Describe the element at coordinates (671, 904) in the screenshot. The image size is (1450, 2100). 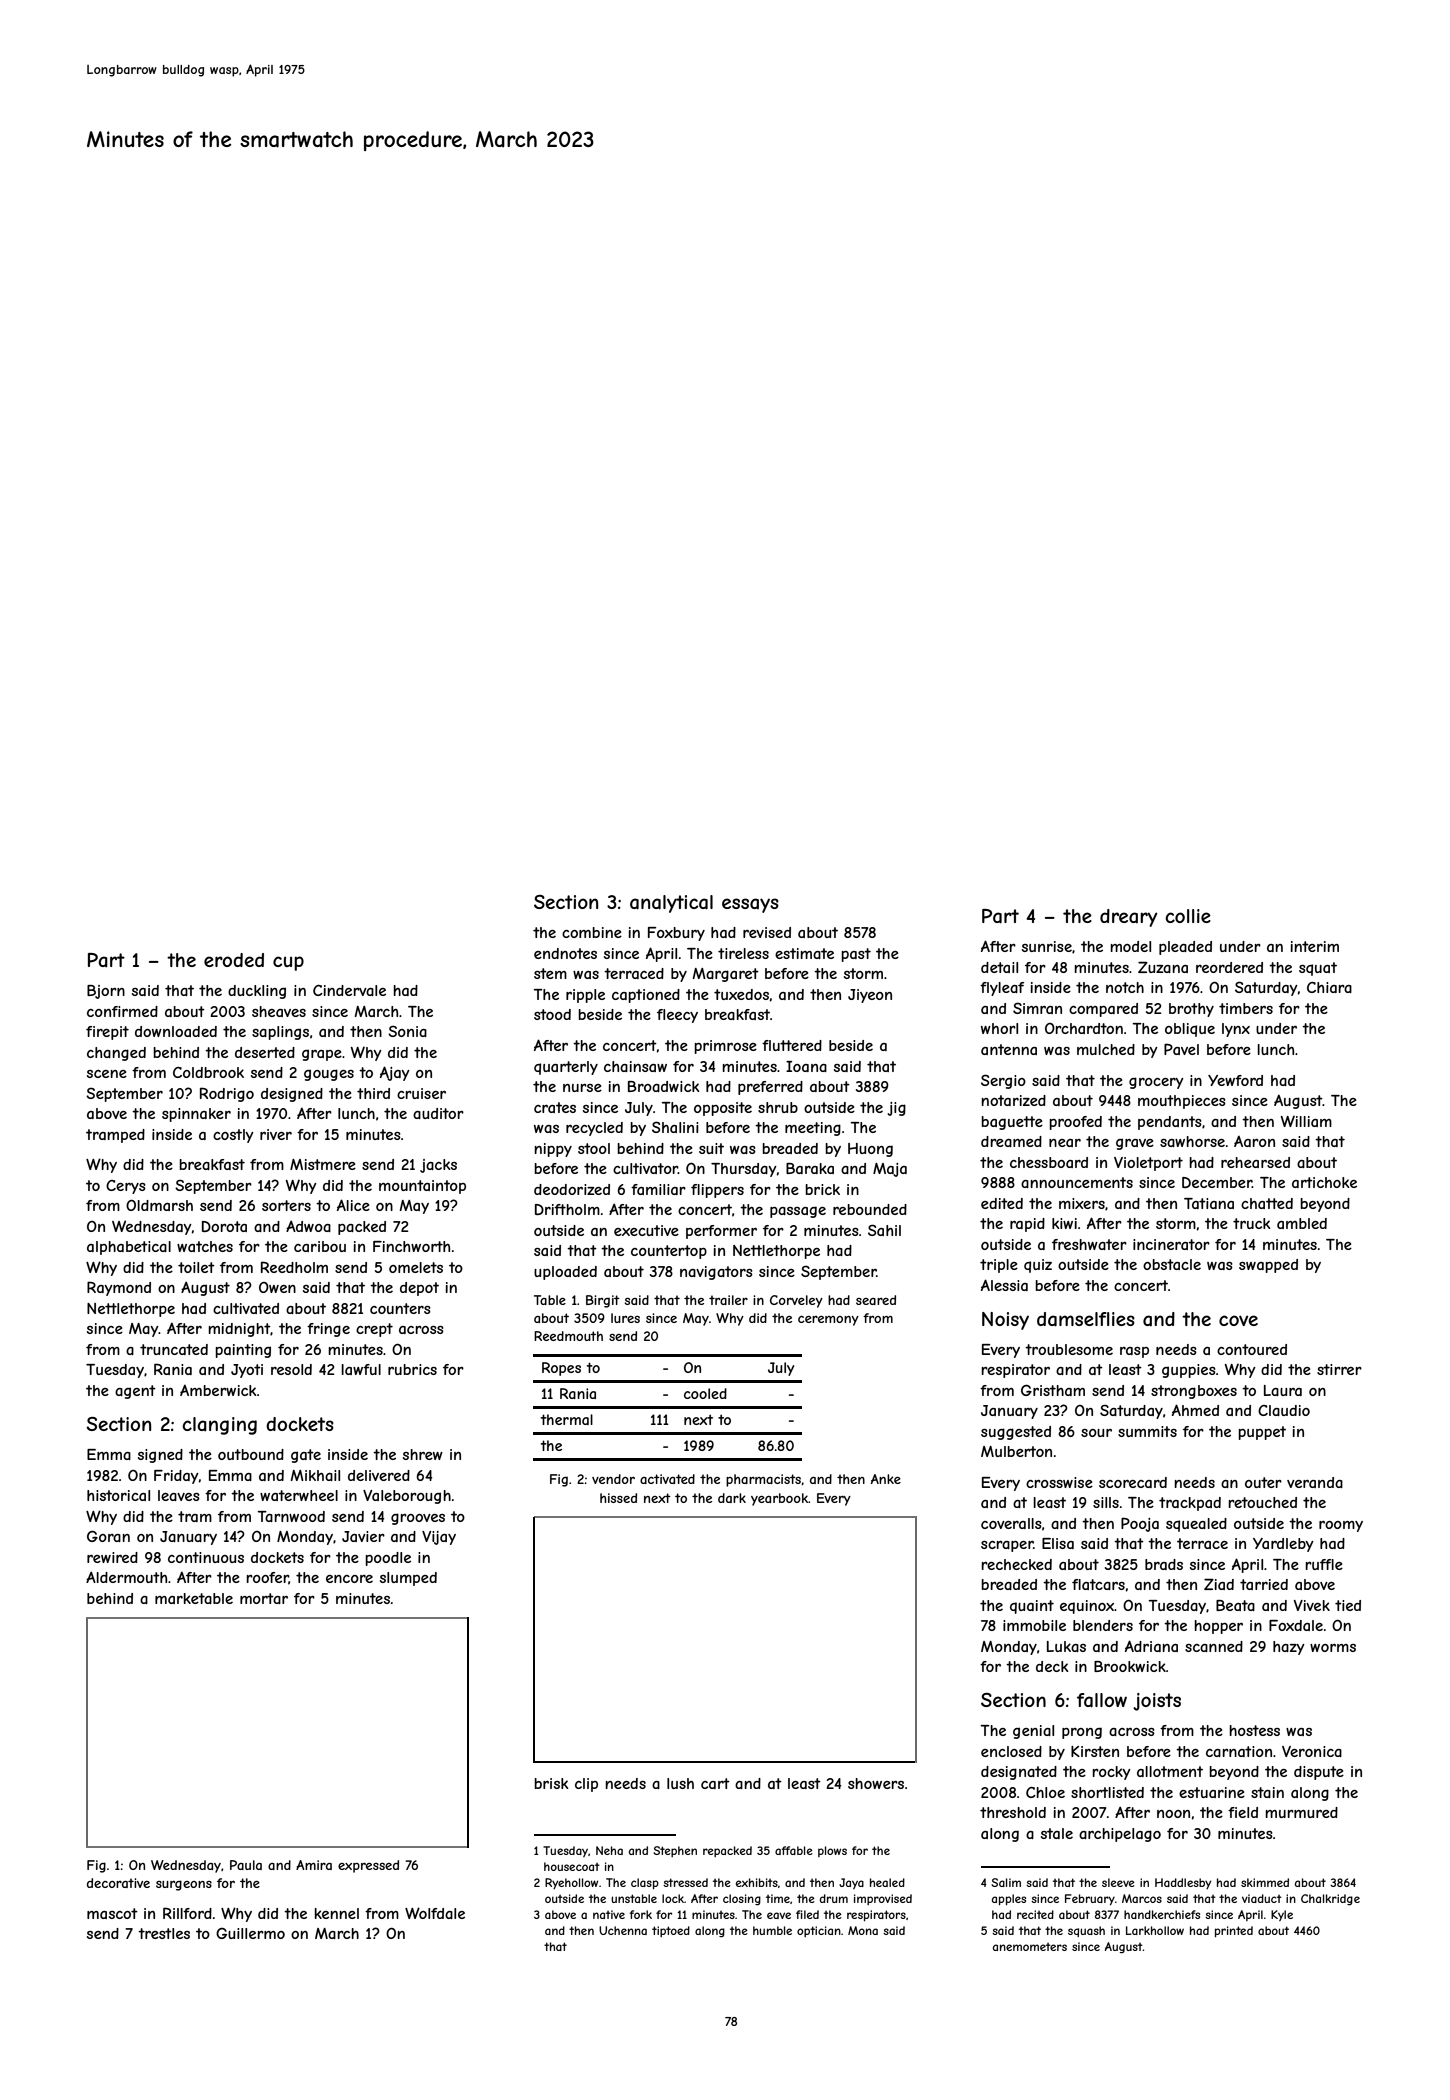
I see `analytical` at that location.
